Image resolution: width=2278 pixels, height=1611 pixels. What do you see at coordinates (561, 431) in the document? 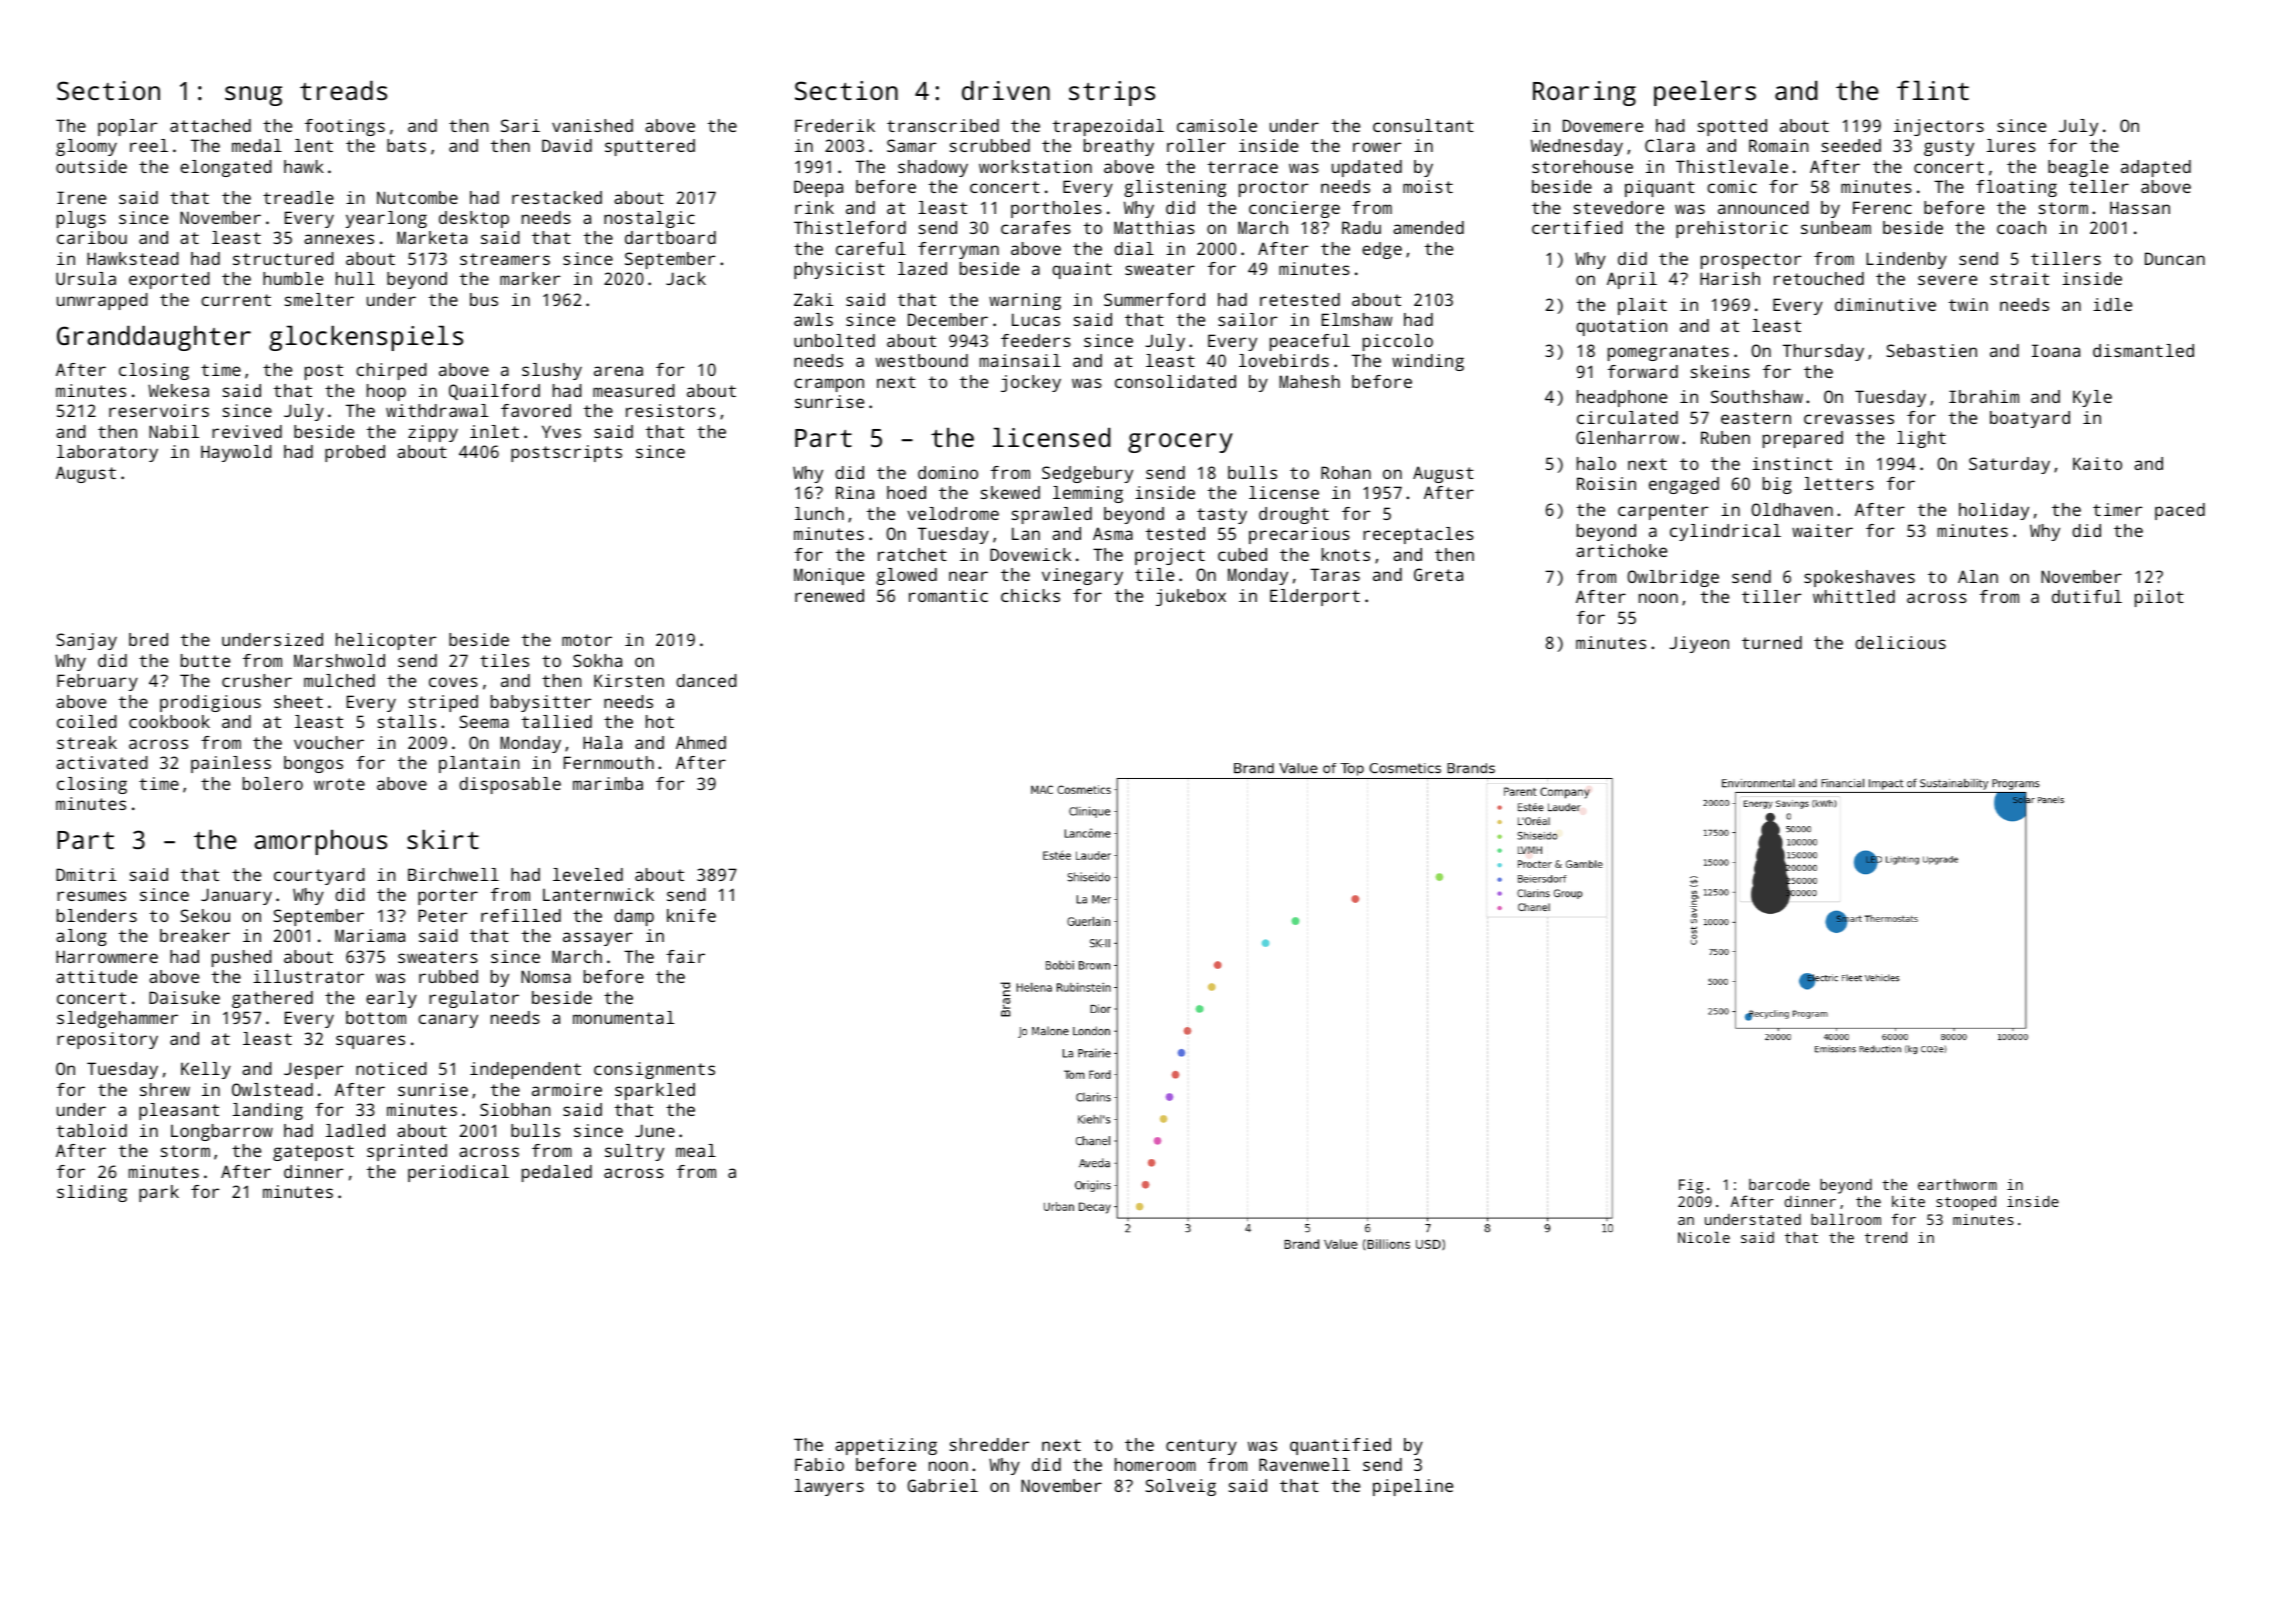
I see `Yves` at bounding box center [561, 431].
